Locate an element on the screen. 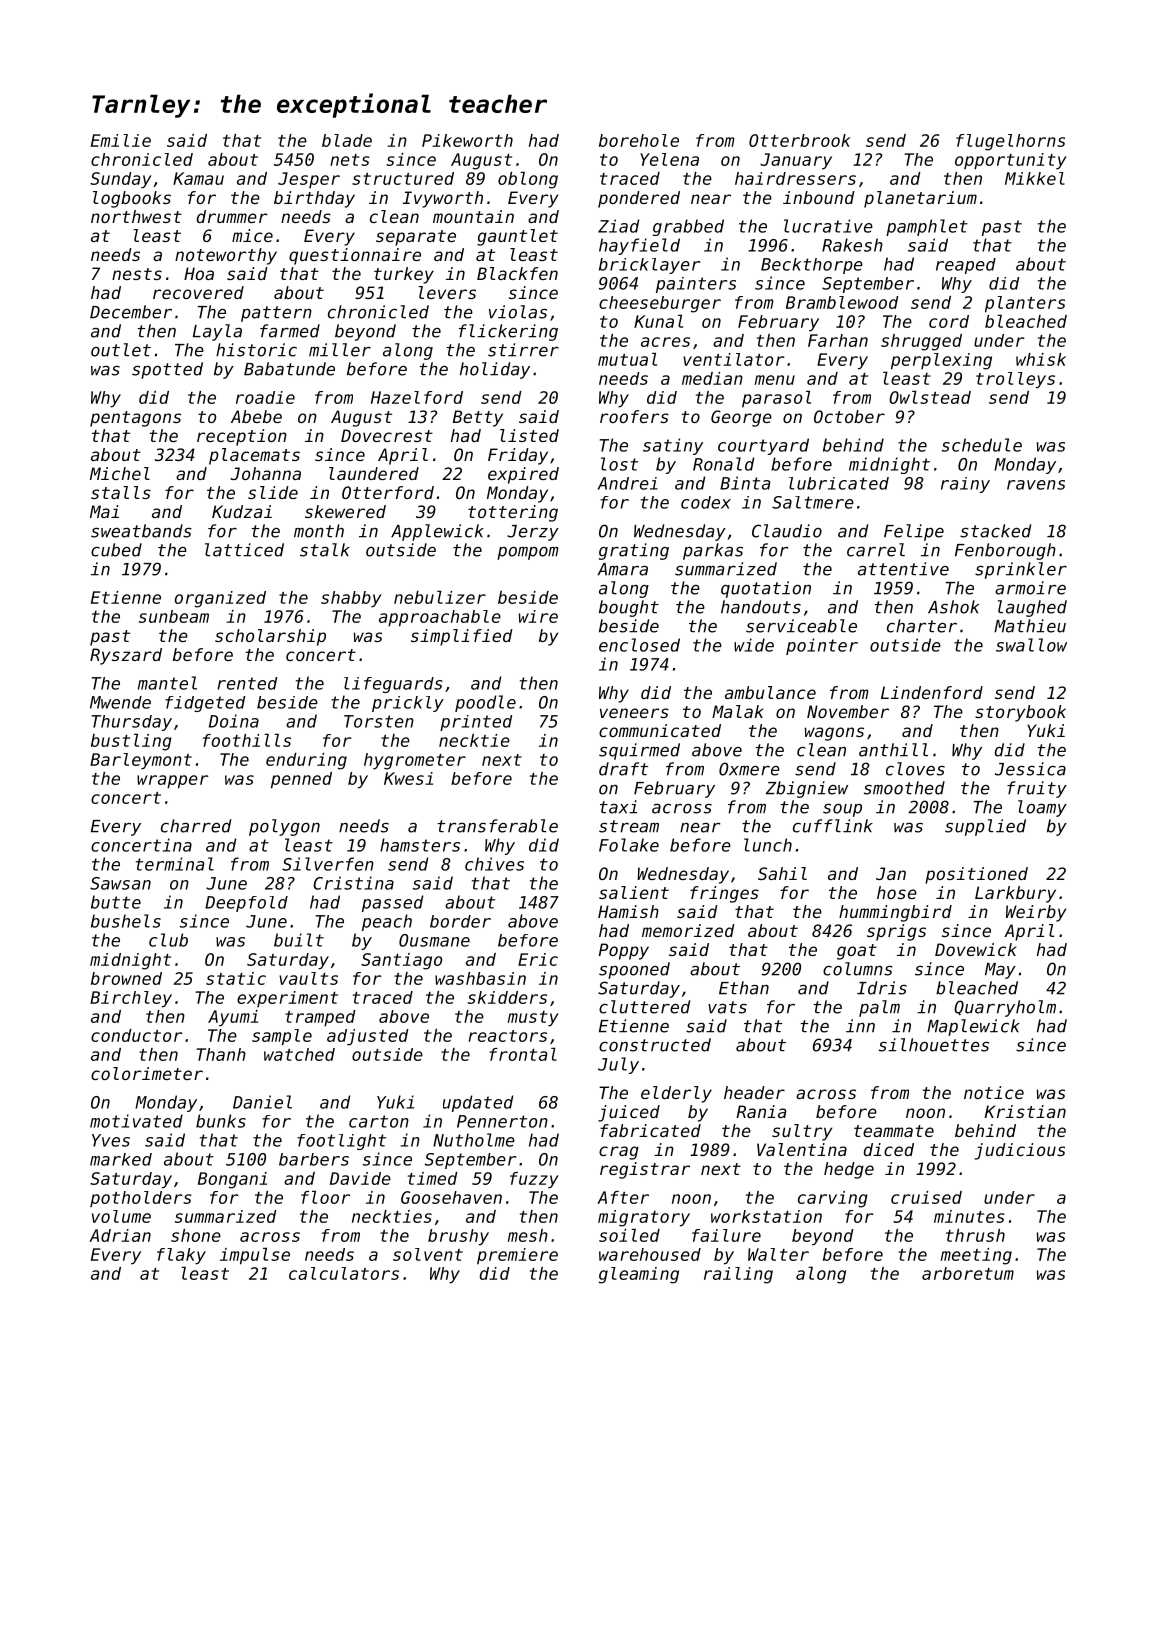  Emilie is located at coordinates (121, 140).
